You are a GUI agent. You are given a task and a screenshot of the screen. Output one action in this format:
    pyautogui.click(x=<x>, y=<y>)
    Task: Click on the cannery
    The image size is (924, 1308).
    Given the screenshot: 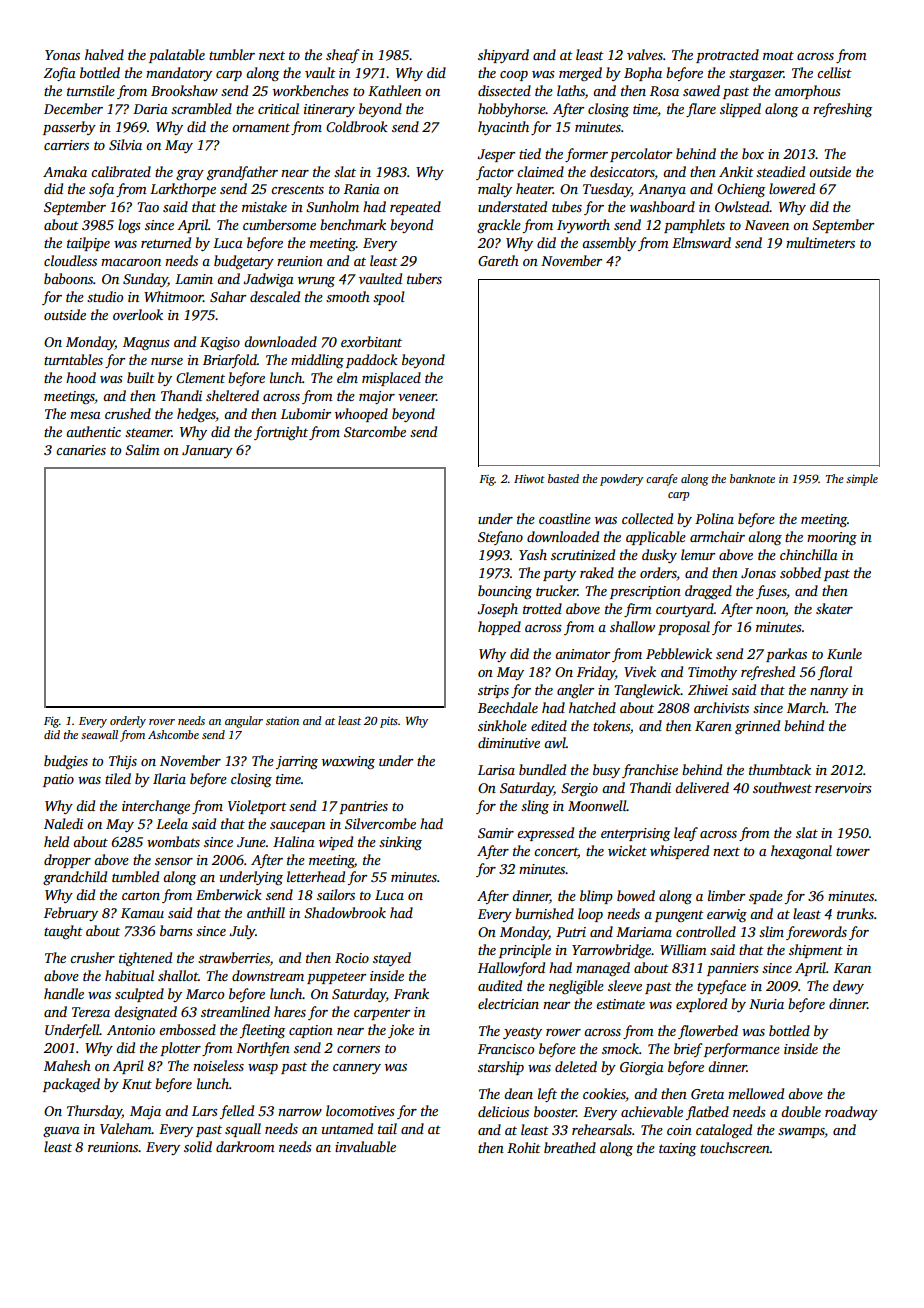 What is the action you would take?
    pyautogui.click(x=357, y=1069)
